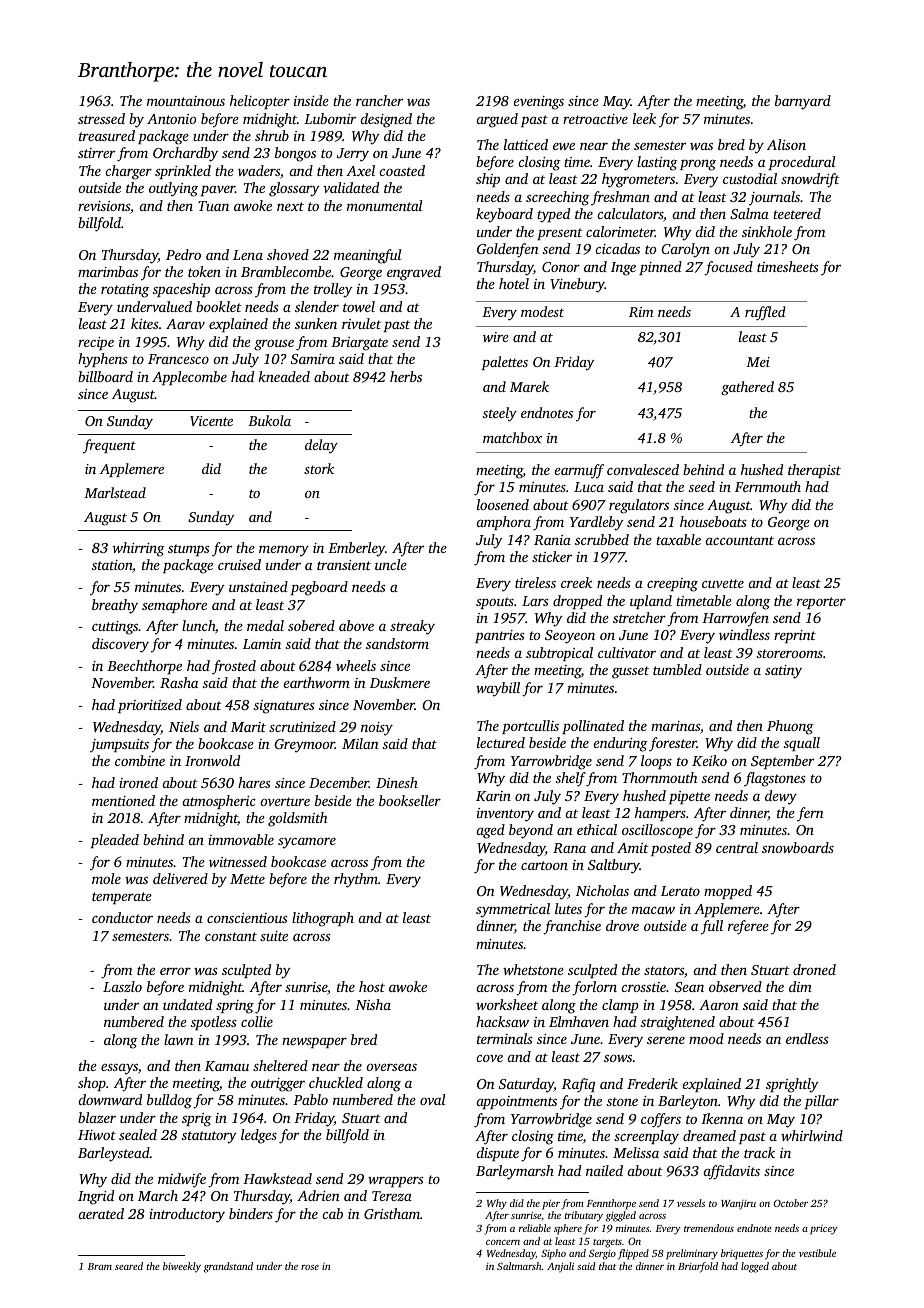 This screenshot has width=924, height=1308. Describe the element at coordinates (803, 102) in the screenshot. I see `barnyard` at that location.
